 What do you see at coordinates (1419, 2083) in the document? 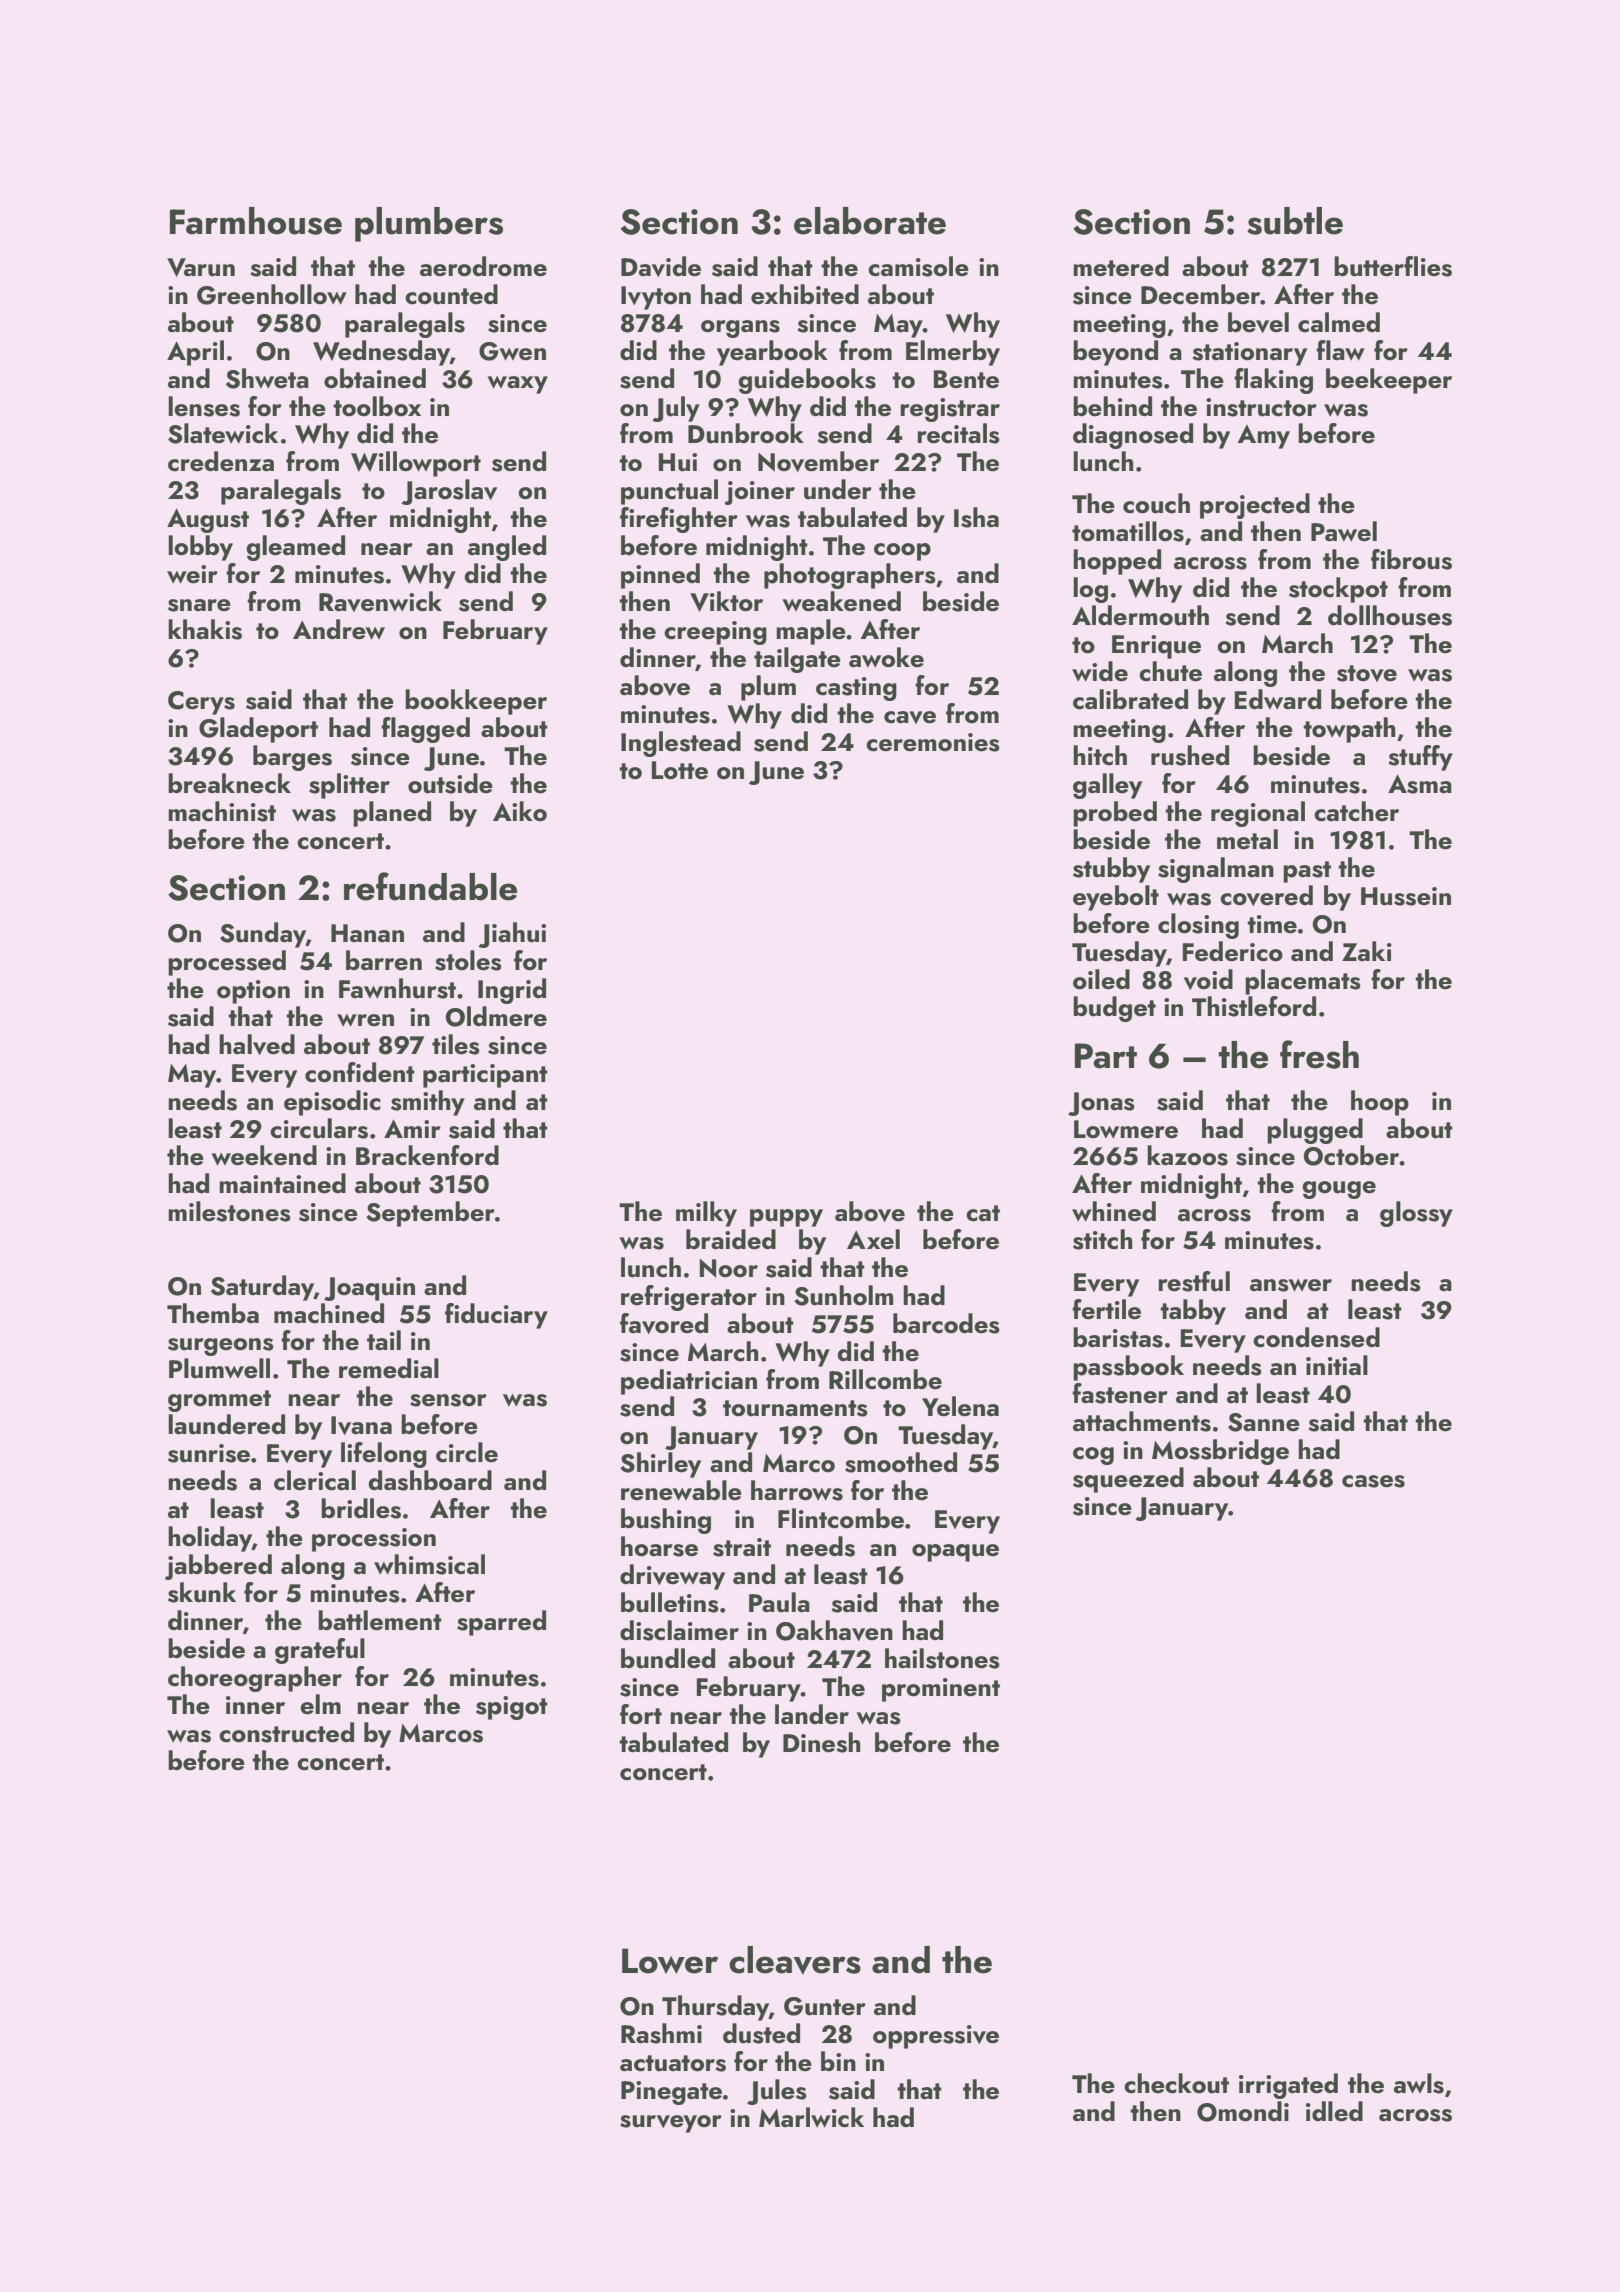
I see `awls` at bounding box center [1419, 2083].
